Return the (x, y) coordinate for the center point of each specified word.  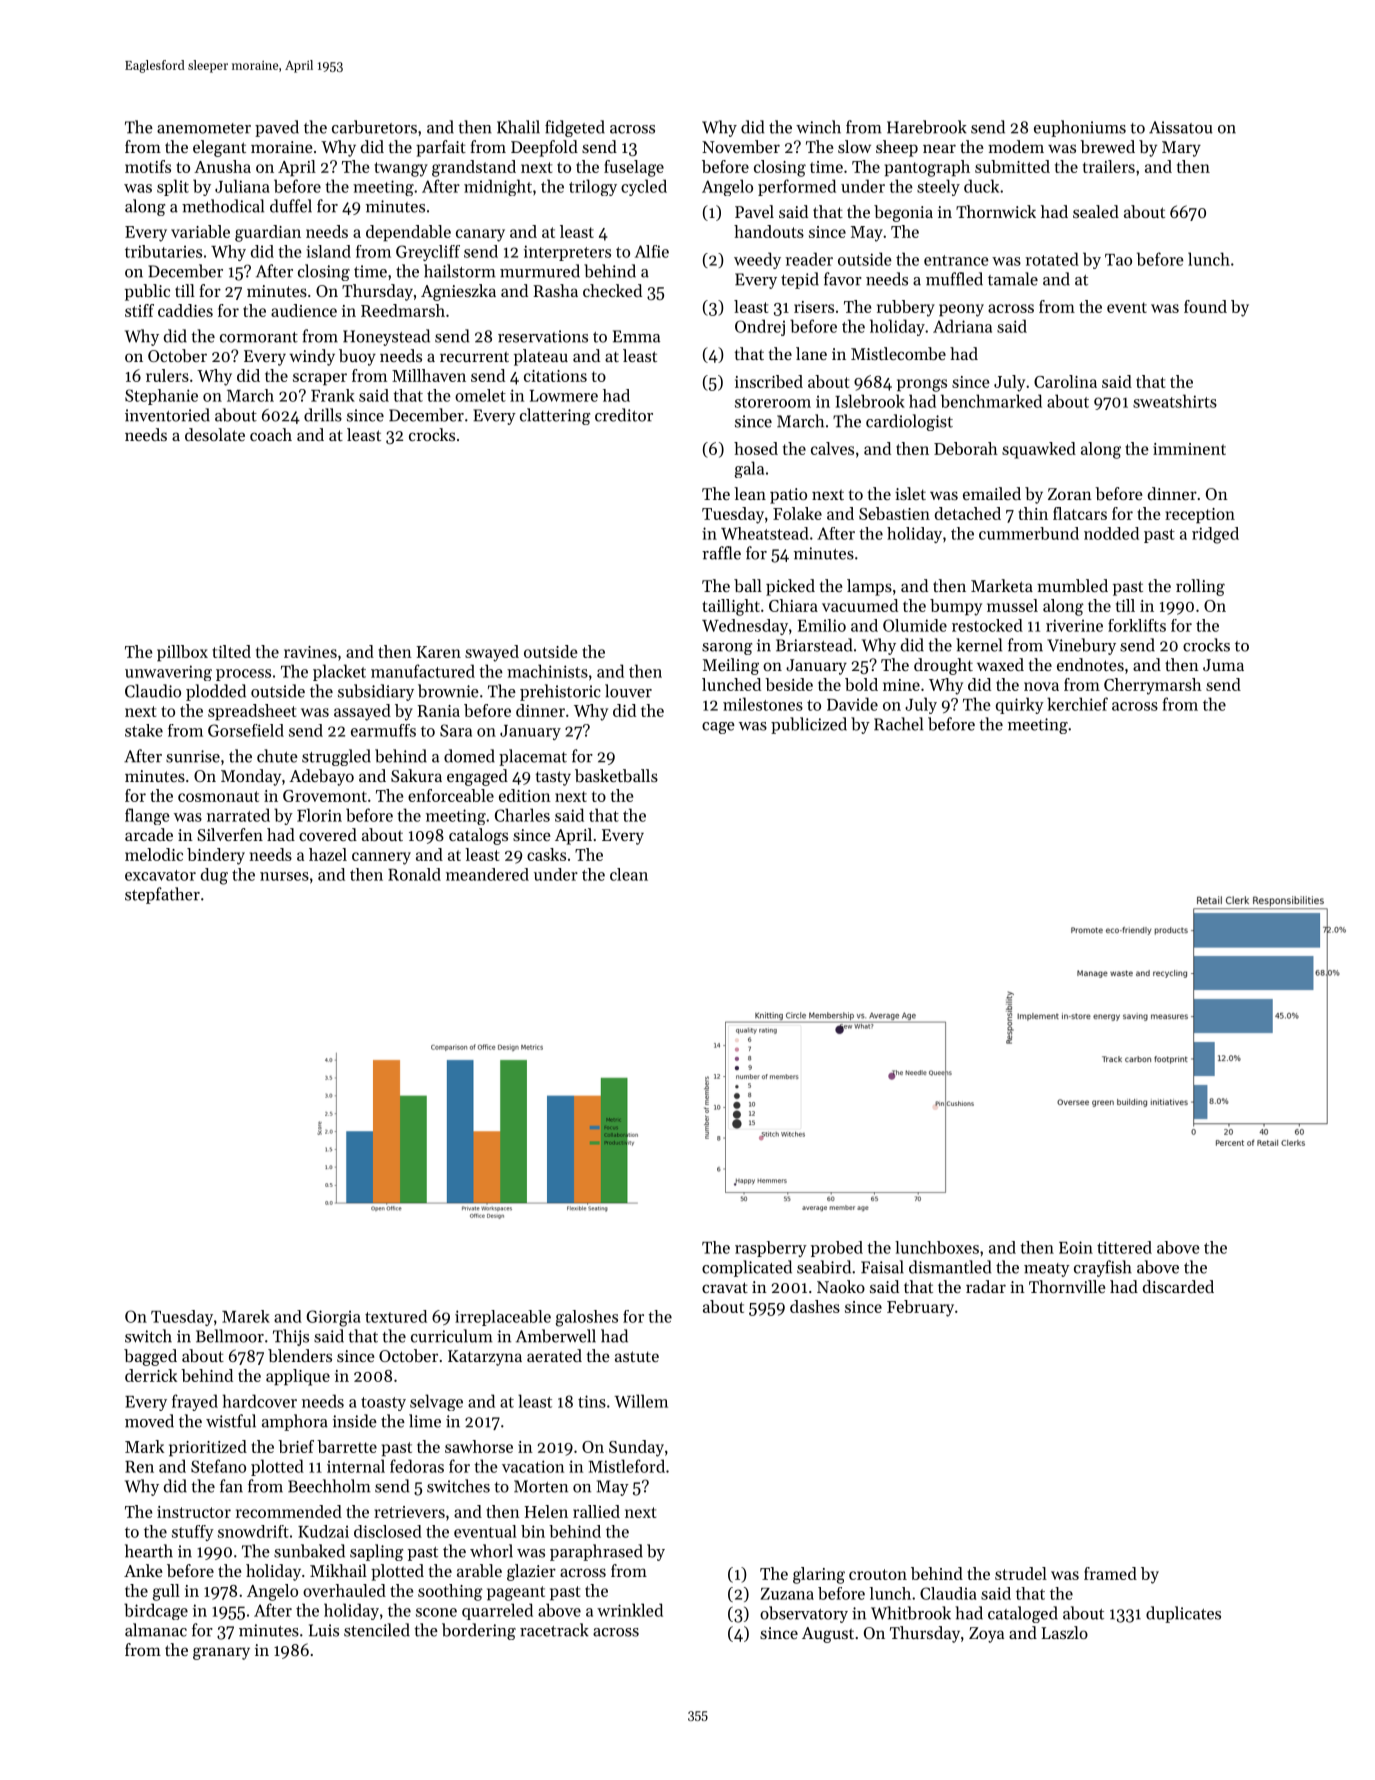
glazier (531, 1572)
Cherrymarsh (1153, 686)
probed (837, 1249)
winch (818, 127)
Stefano (218, 1466)
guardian (268, 233)
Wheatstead (765, 533)
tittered (1124, 1247)
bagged (150, 1357)
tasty (553, 778)
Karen (438, 652)
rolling (1200, 587)
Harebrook (927, 127)
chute (277, 756)
